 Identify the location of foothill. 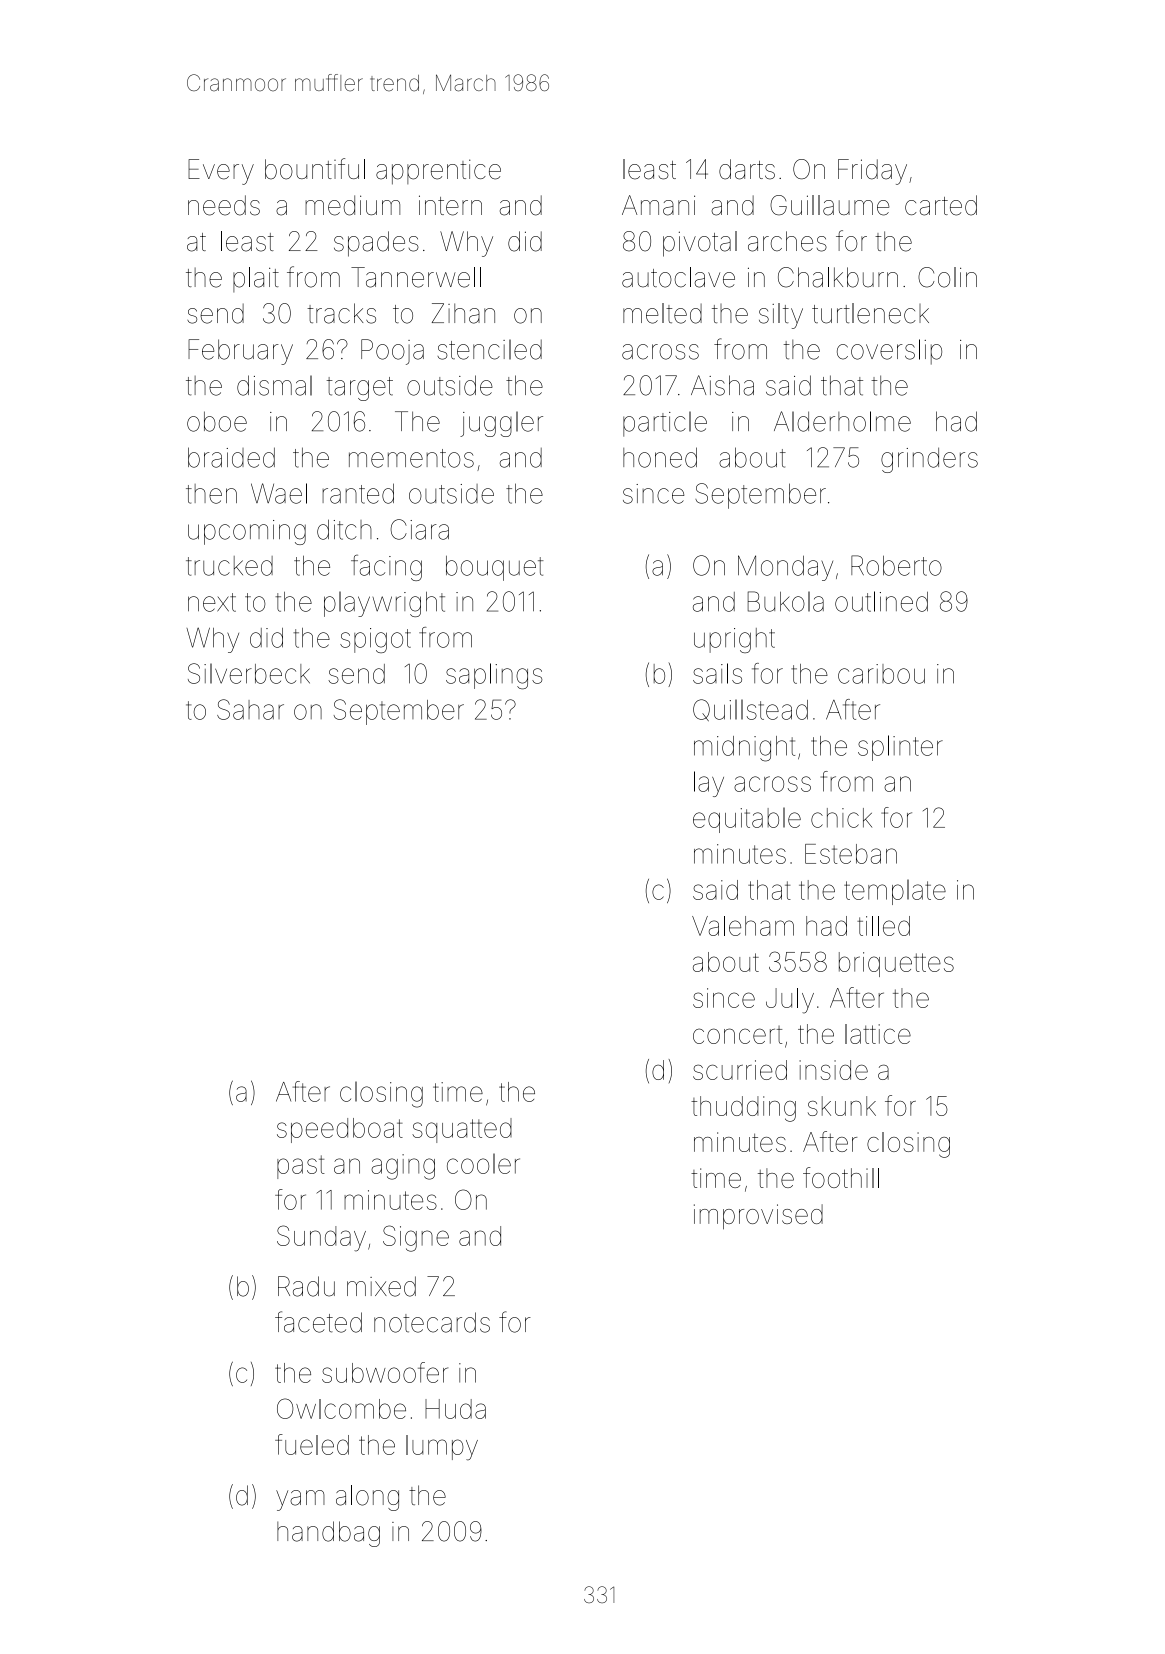
(841, 1177).
